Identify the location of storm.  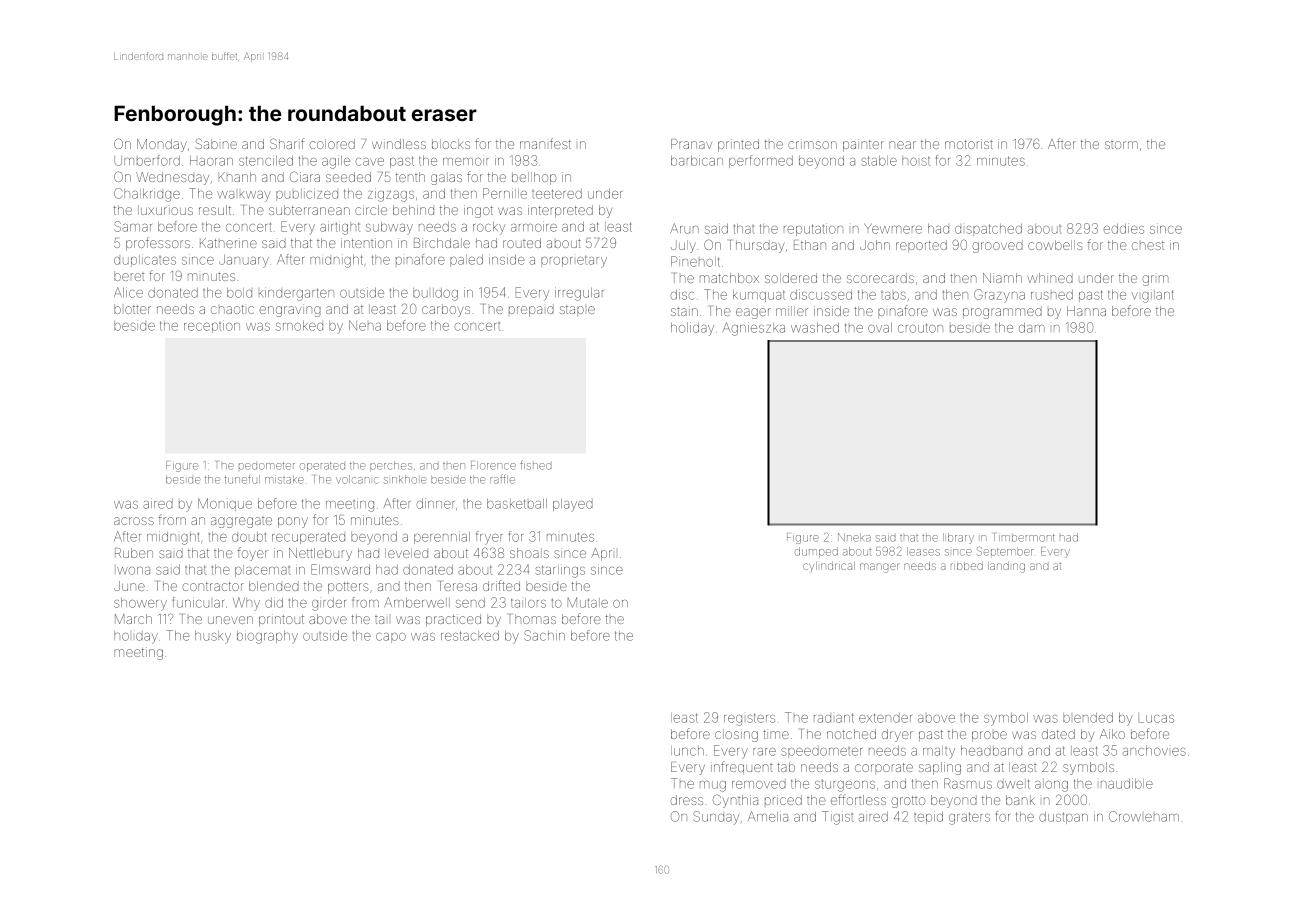
(1121, 145).
